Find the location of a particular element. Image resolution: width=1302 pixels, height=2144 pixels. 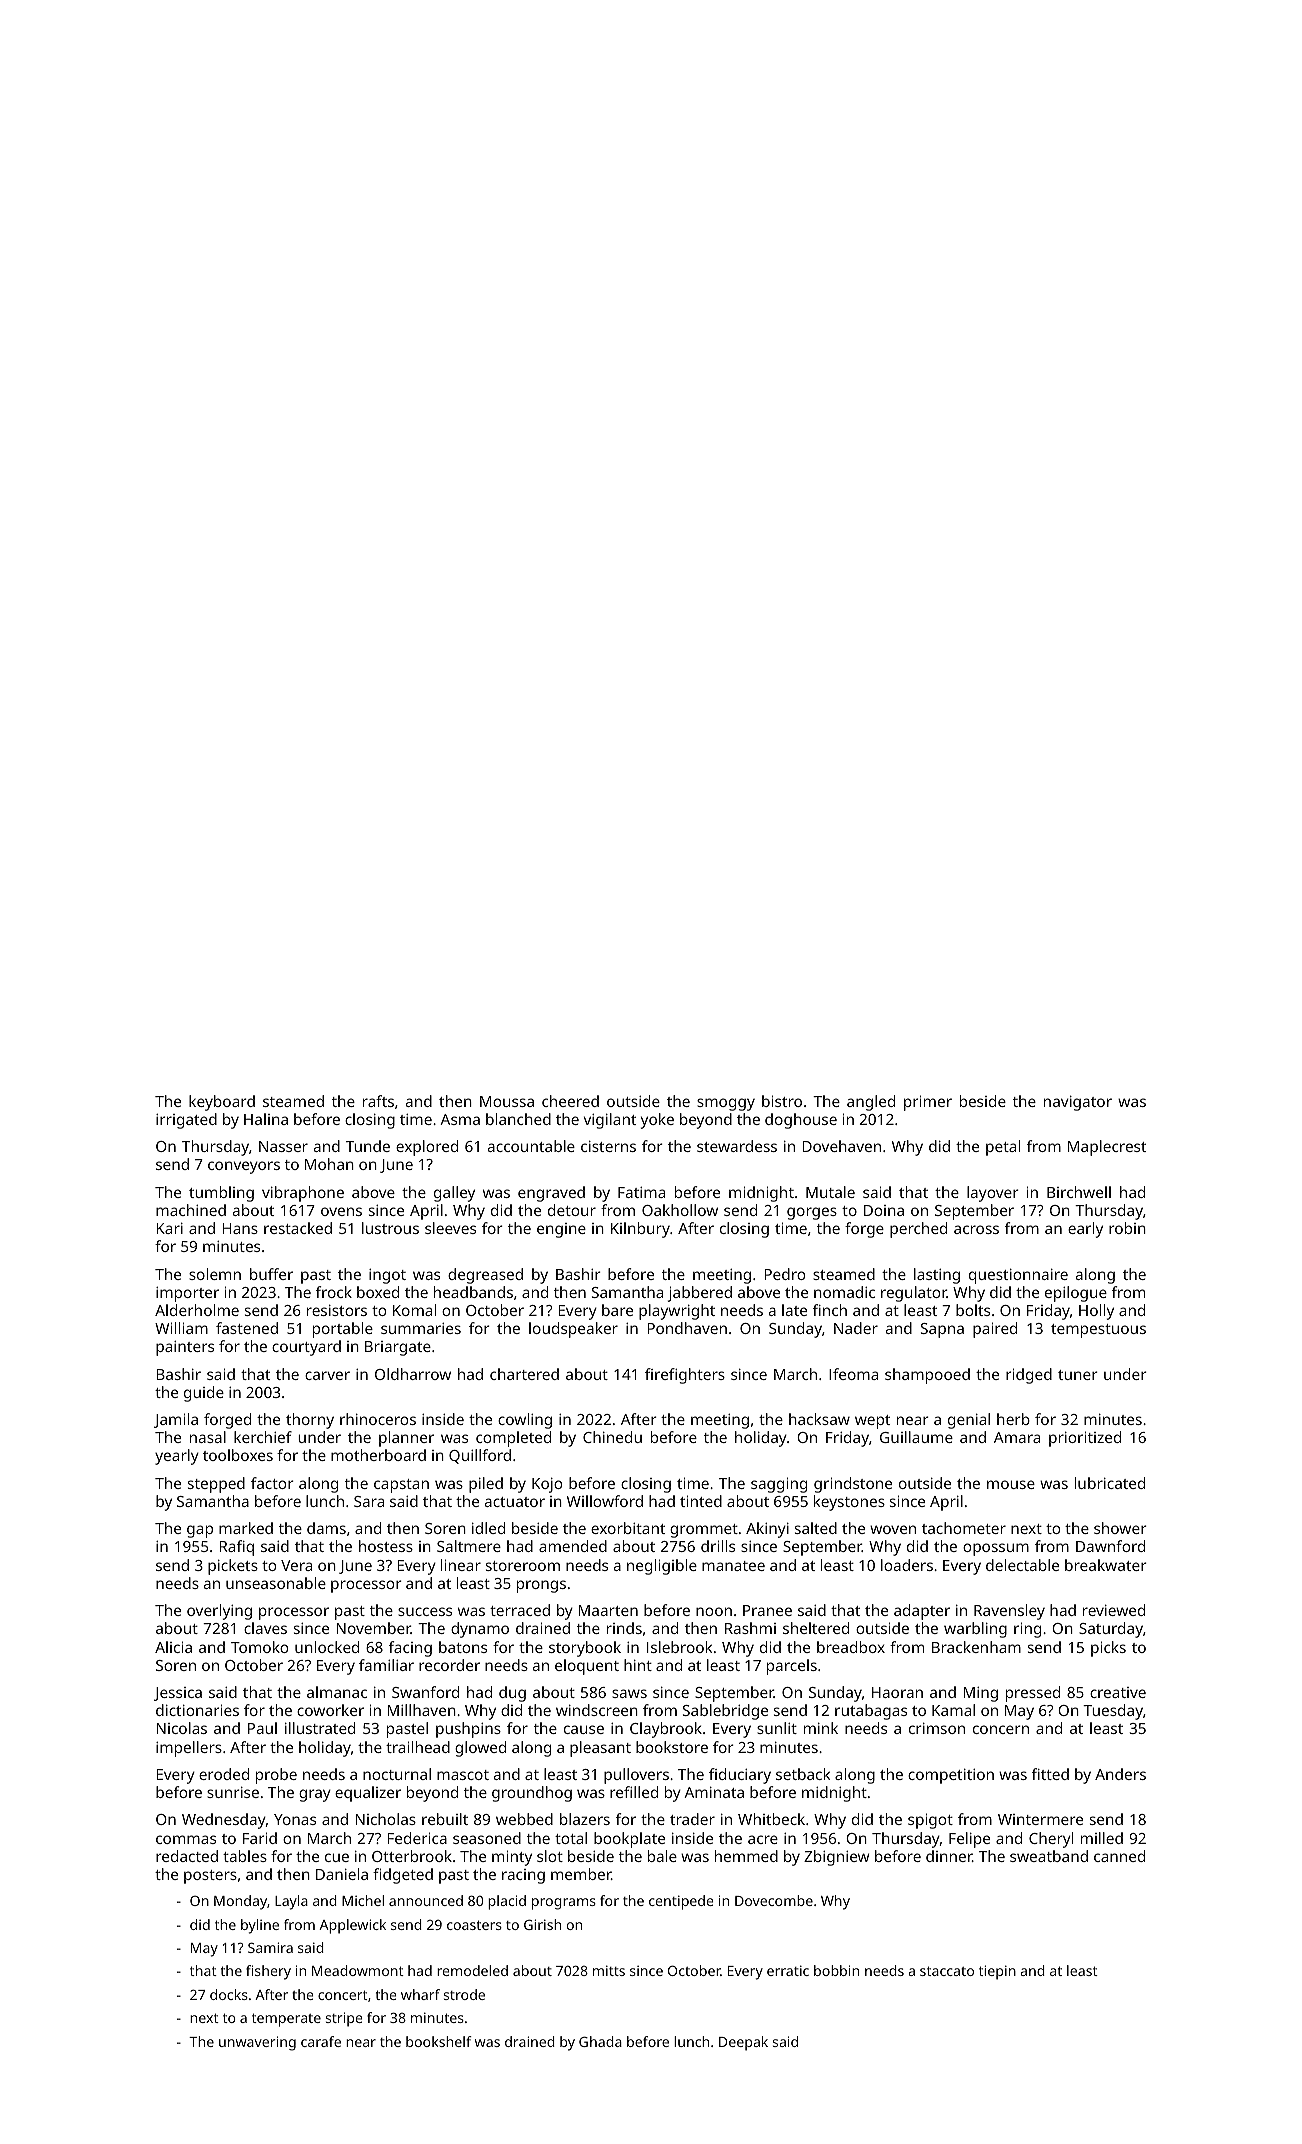

dinner is located at coordinates (949, 1856).
